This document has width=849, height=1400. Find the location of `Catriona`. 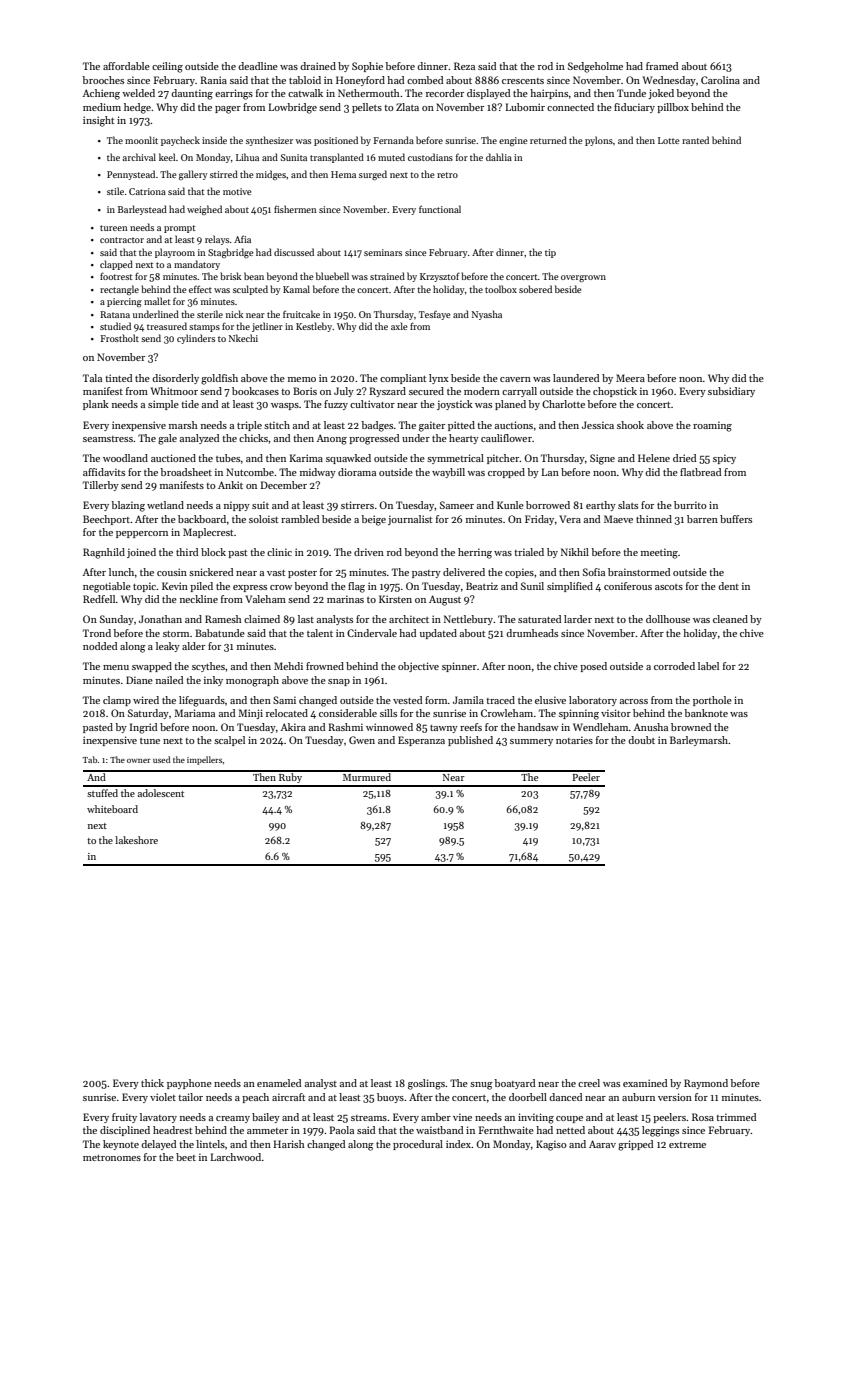

Catriona is located at coordinates (147, 191).
